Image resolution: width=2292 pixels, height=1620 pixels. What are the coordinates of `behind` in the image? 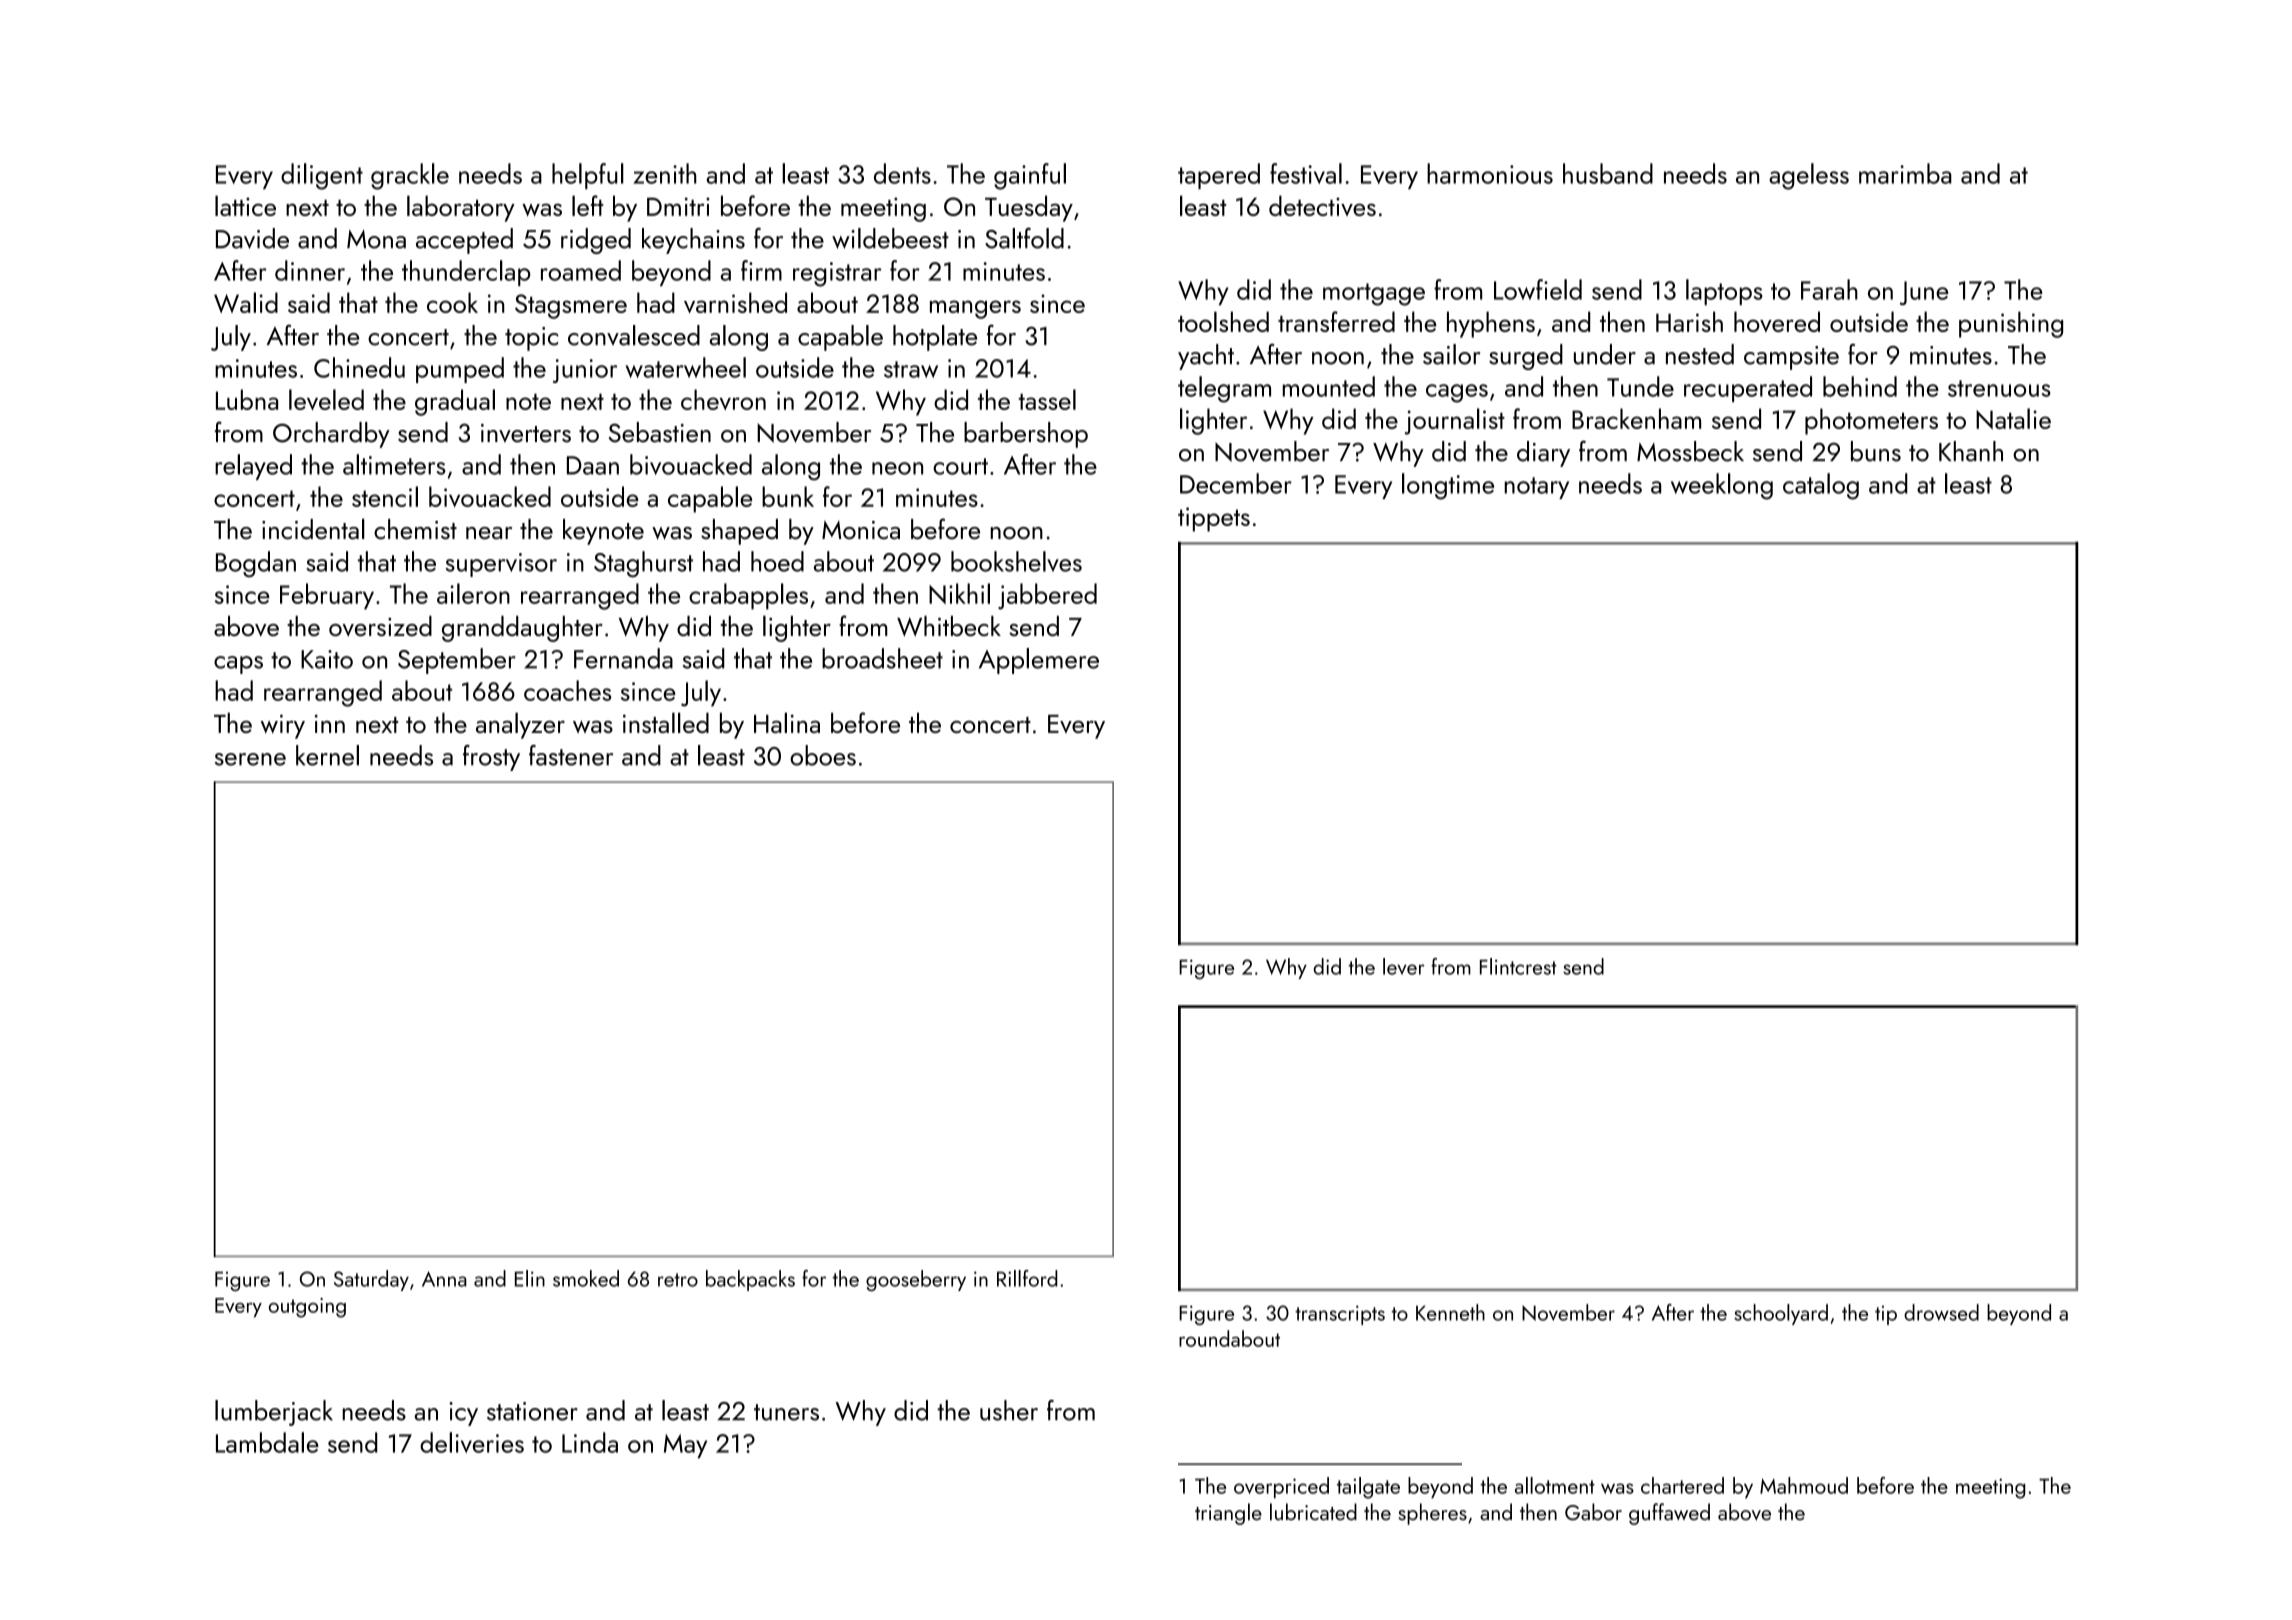 It's located at (1860, 386).
